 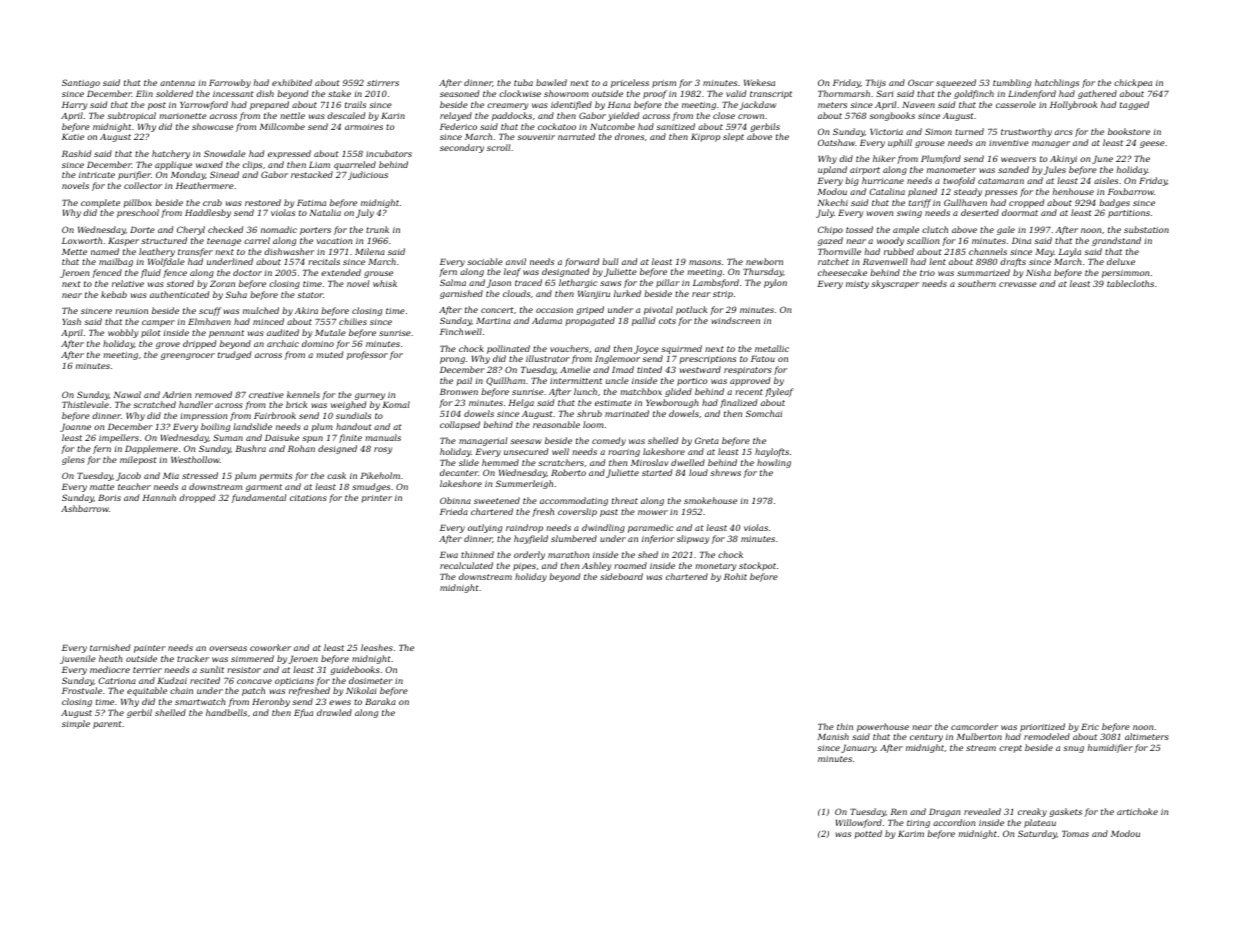 I want to click on dropped, so click(x=197, y=498).
